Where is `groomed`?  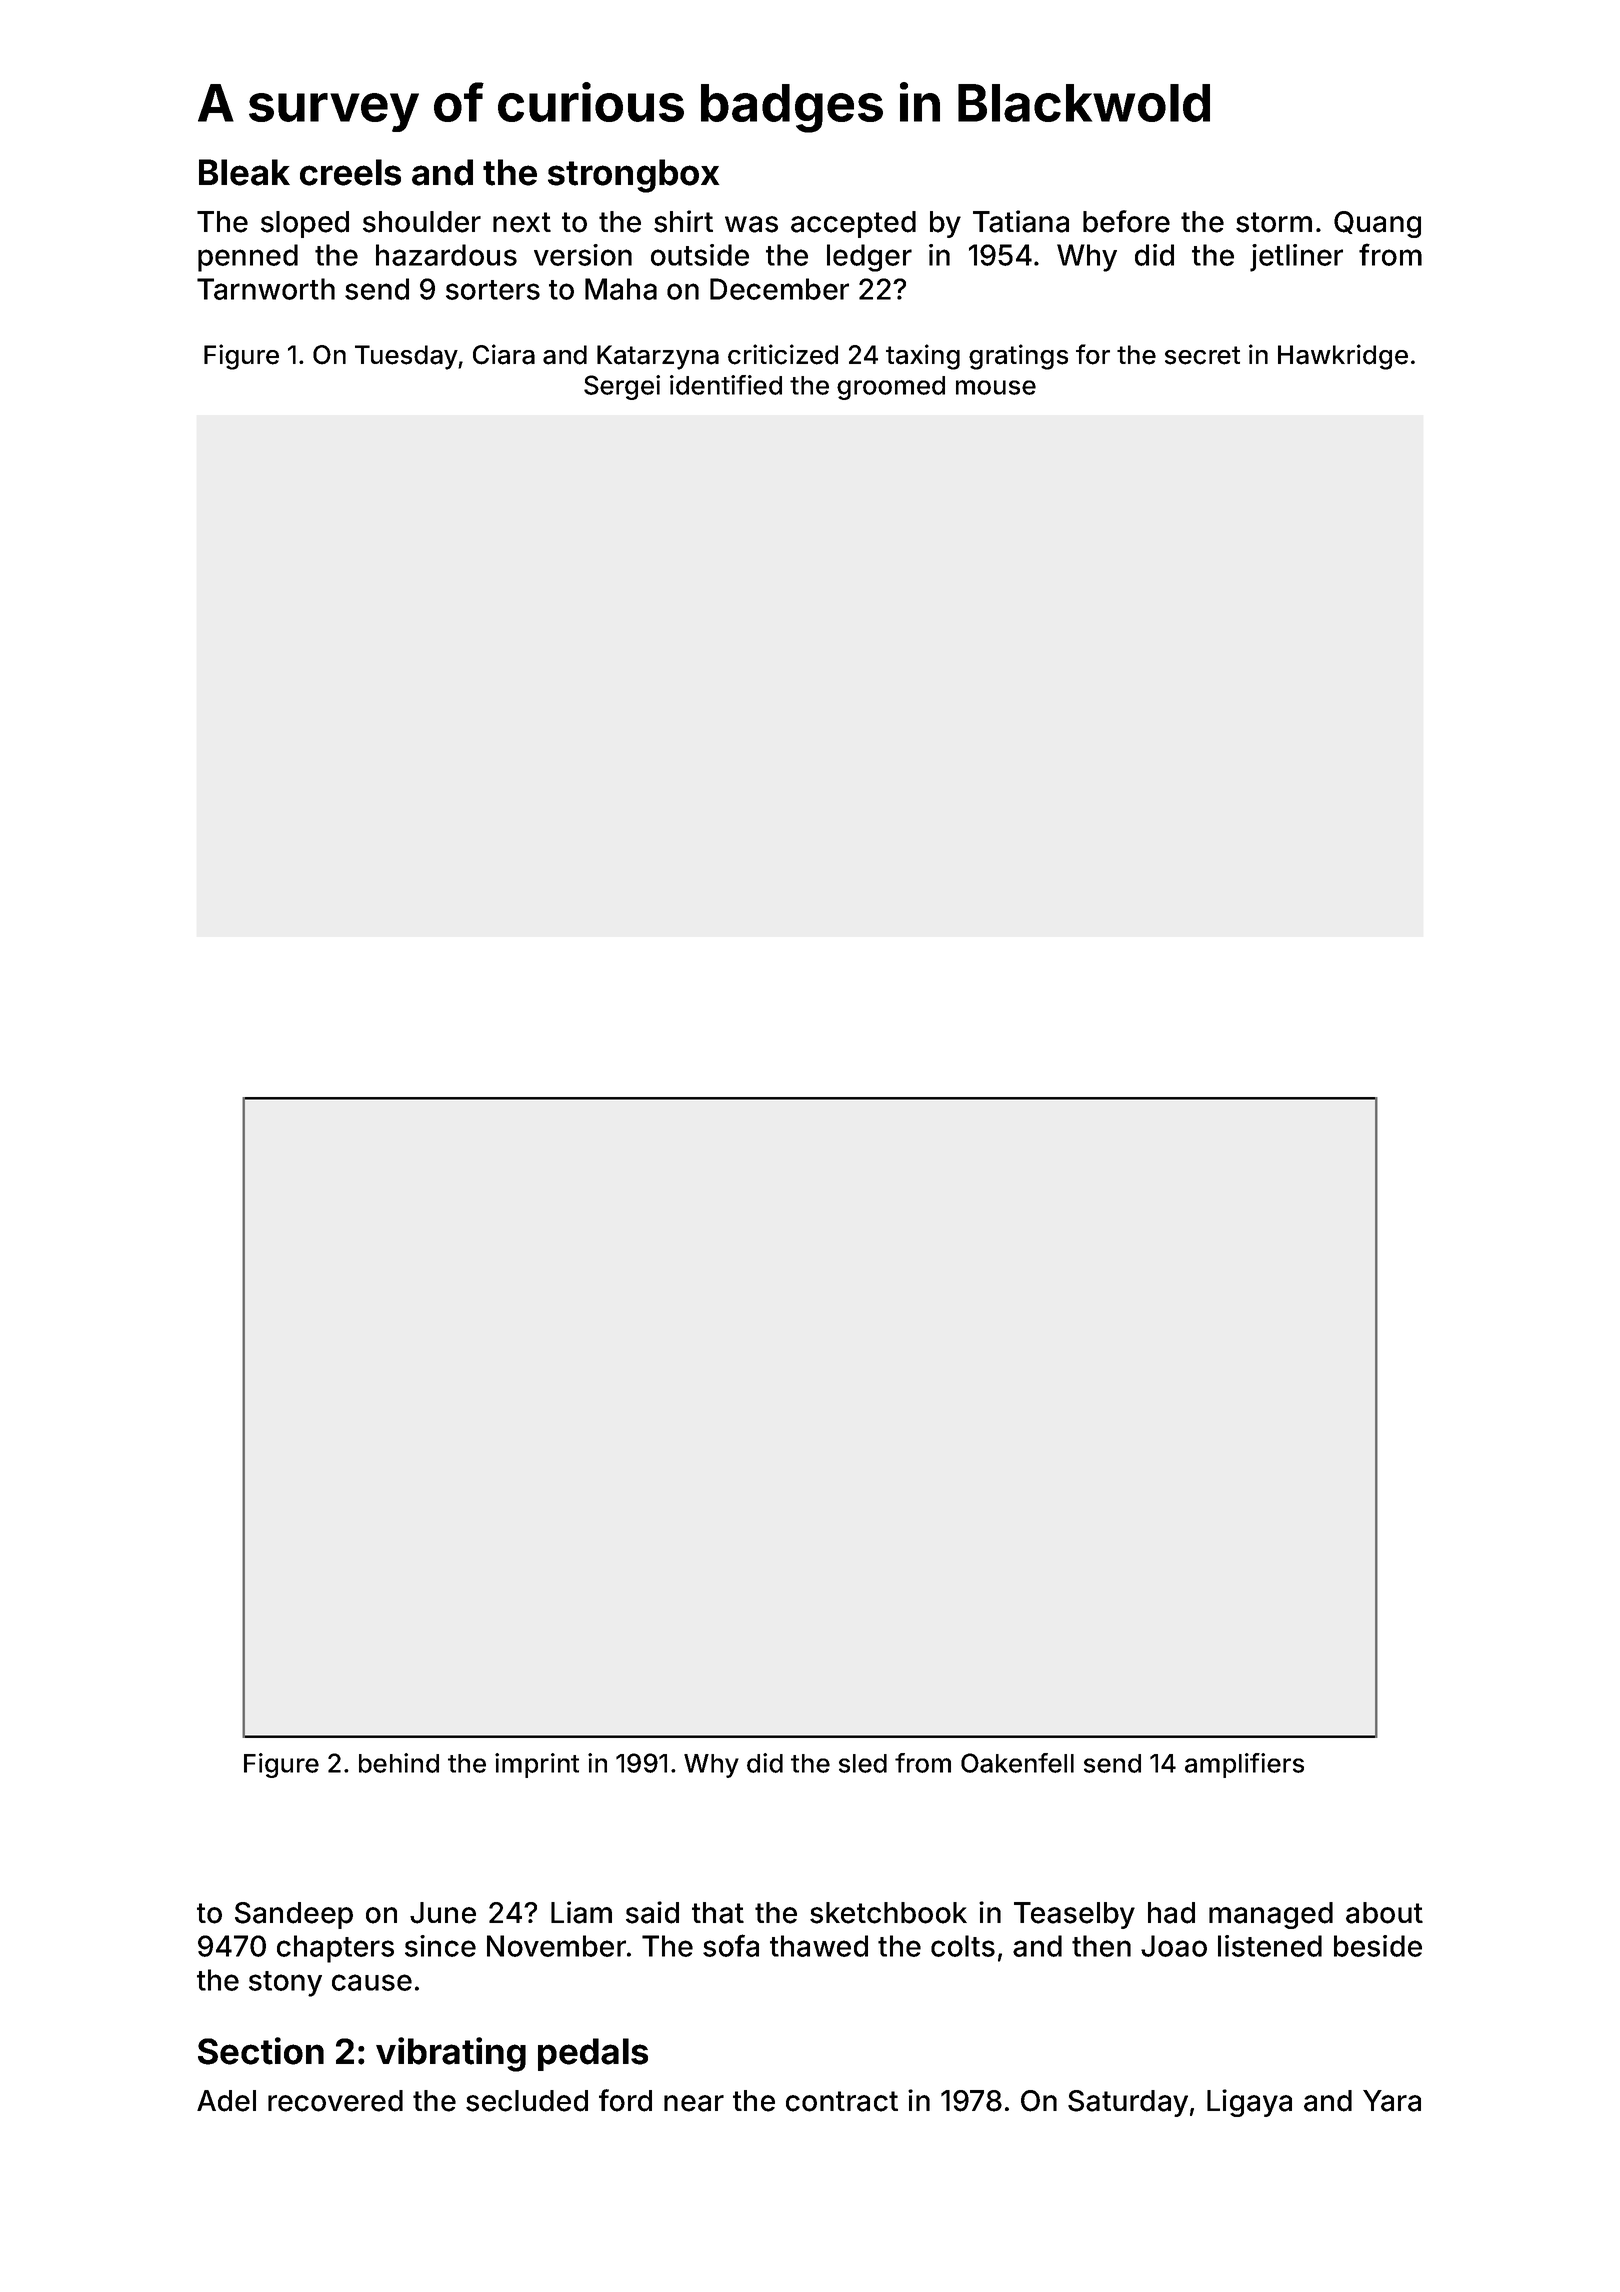
groomed is located at coordinates (891, 388).
